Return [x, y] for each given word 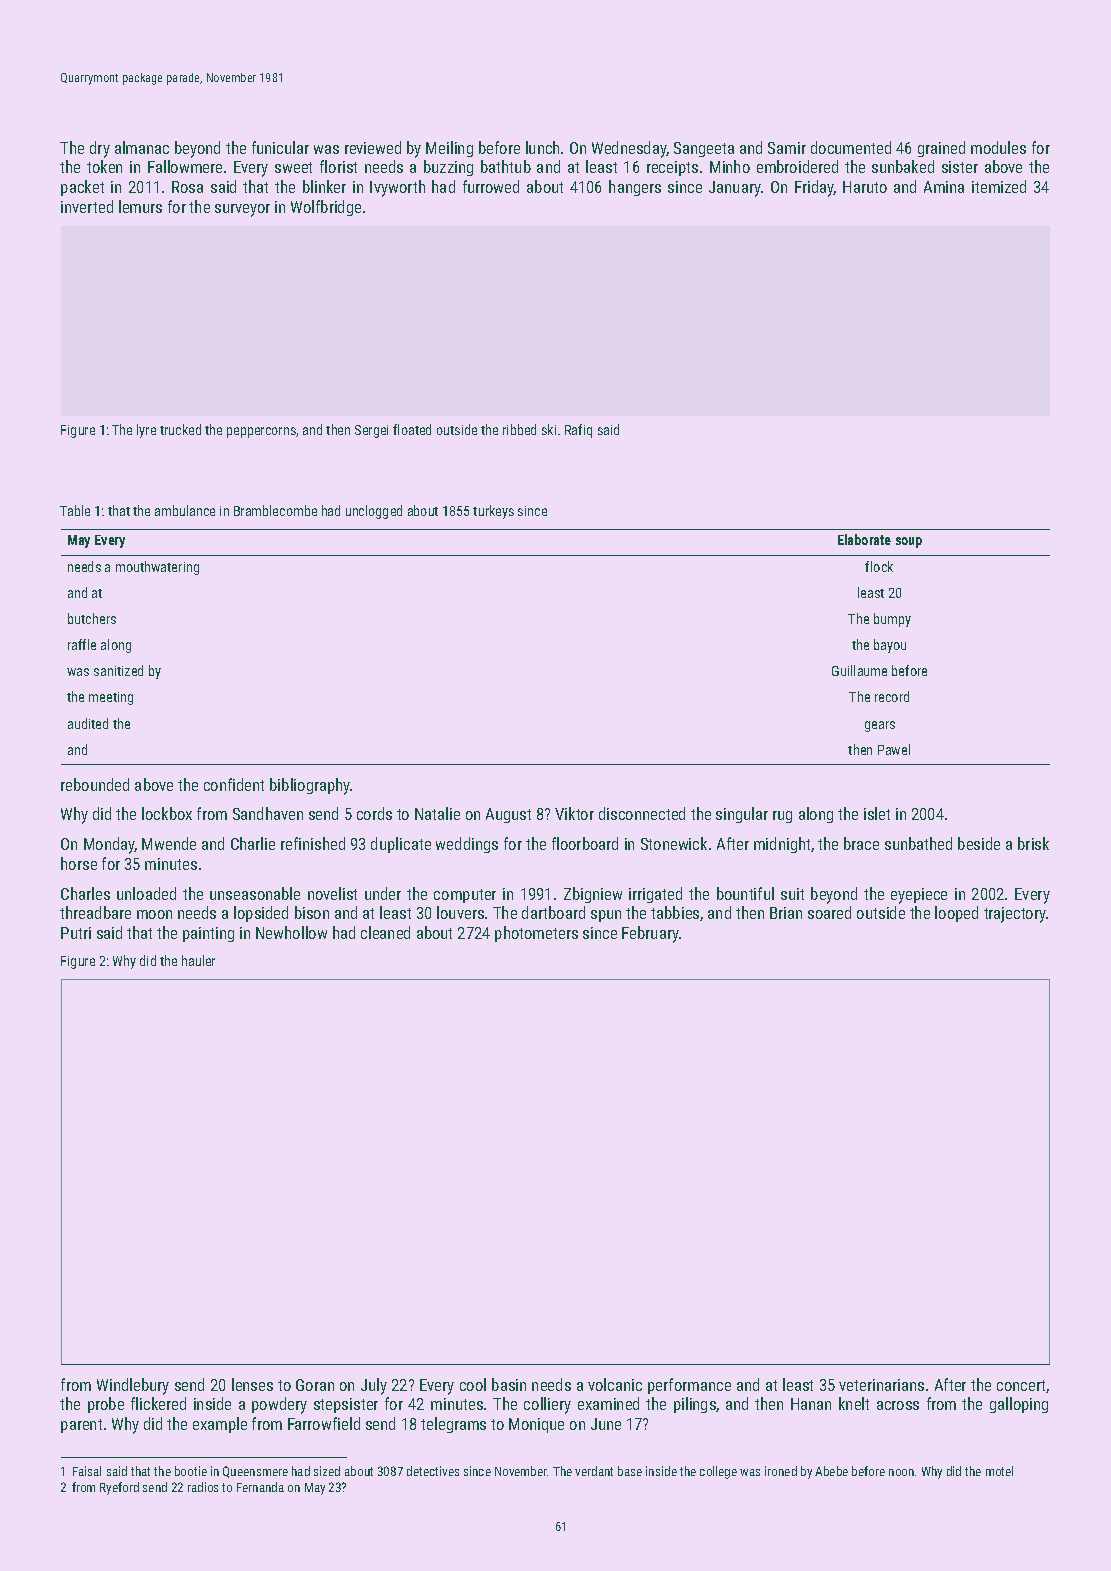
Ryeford [119, 1488]
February [650, 934]
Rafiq [578, 431]
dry [100, 149]
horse [79, 863]
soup [909, 542]
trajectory [1015, 915]
